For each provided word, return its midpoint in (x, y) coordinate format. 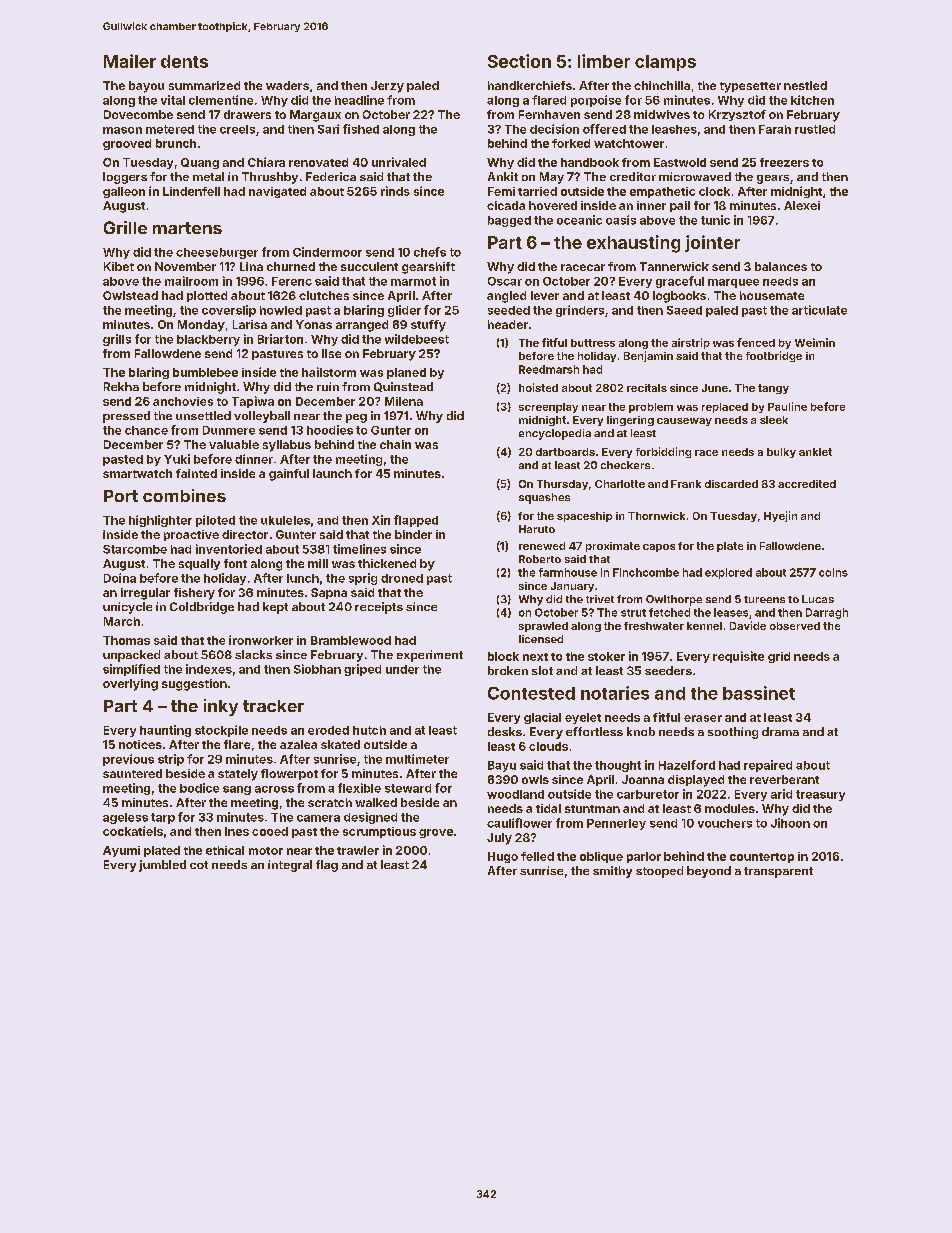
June (715, 388)
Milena (404, 401)
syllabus (287, 446)
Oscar (505, 281)
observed (795, 626)
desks (505, 731)
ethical (225, 850)
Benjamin (648, 356)
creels (237, 129)
